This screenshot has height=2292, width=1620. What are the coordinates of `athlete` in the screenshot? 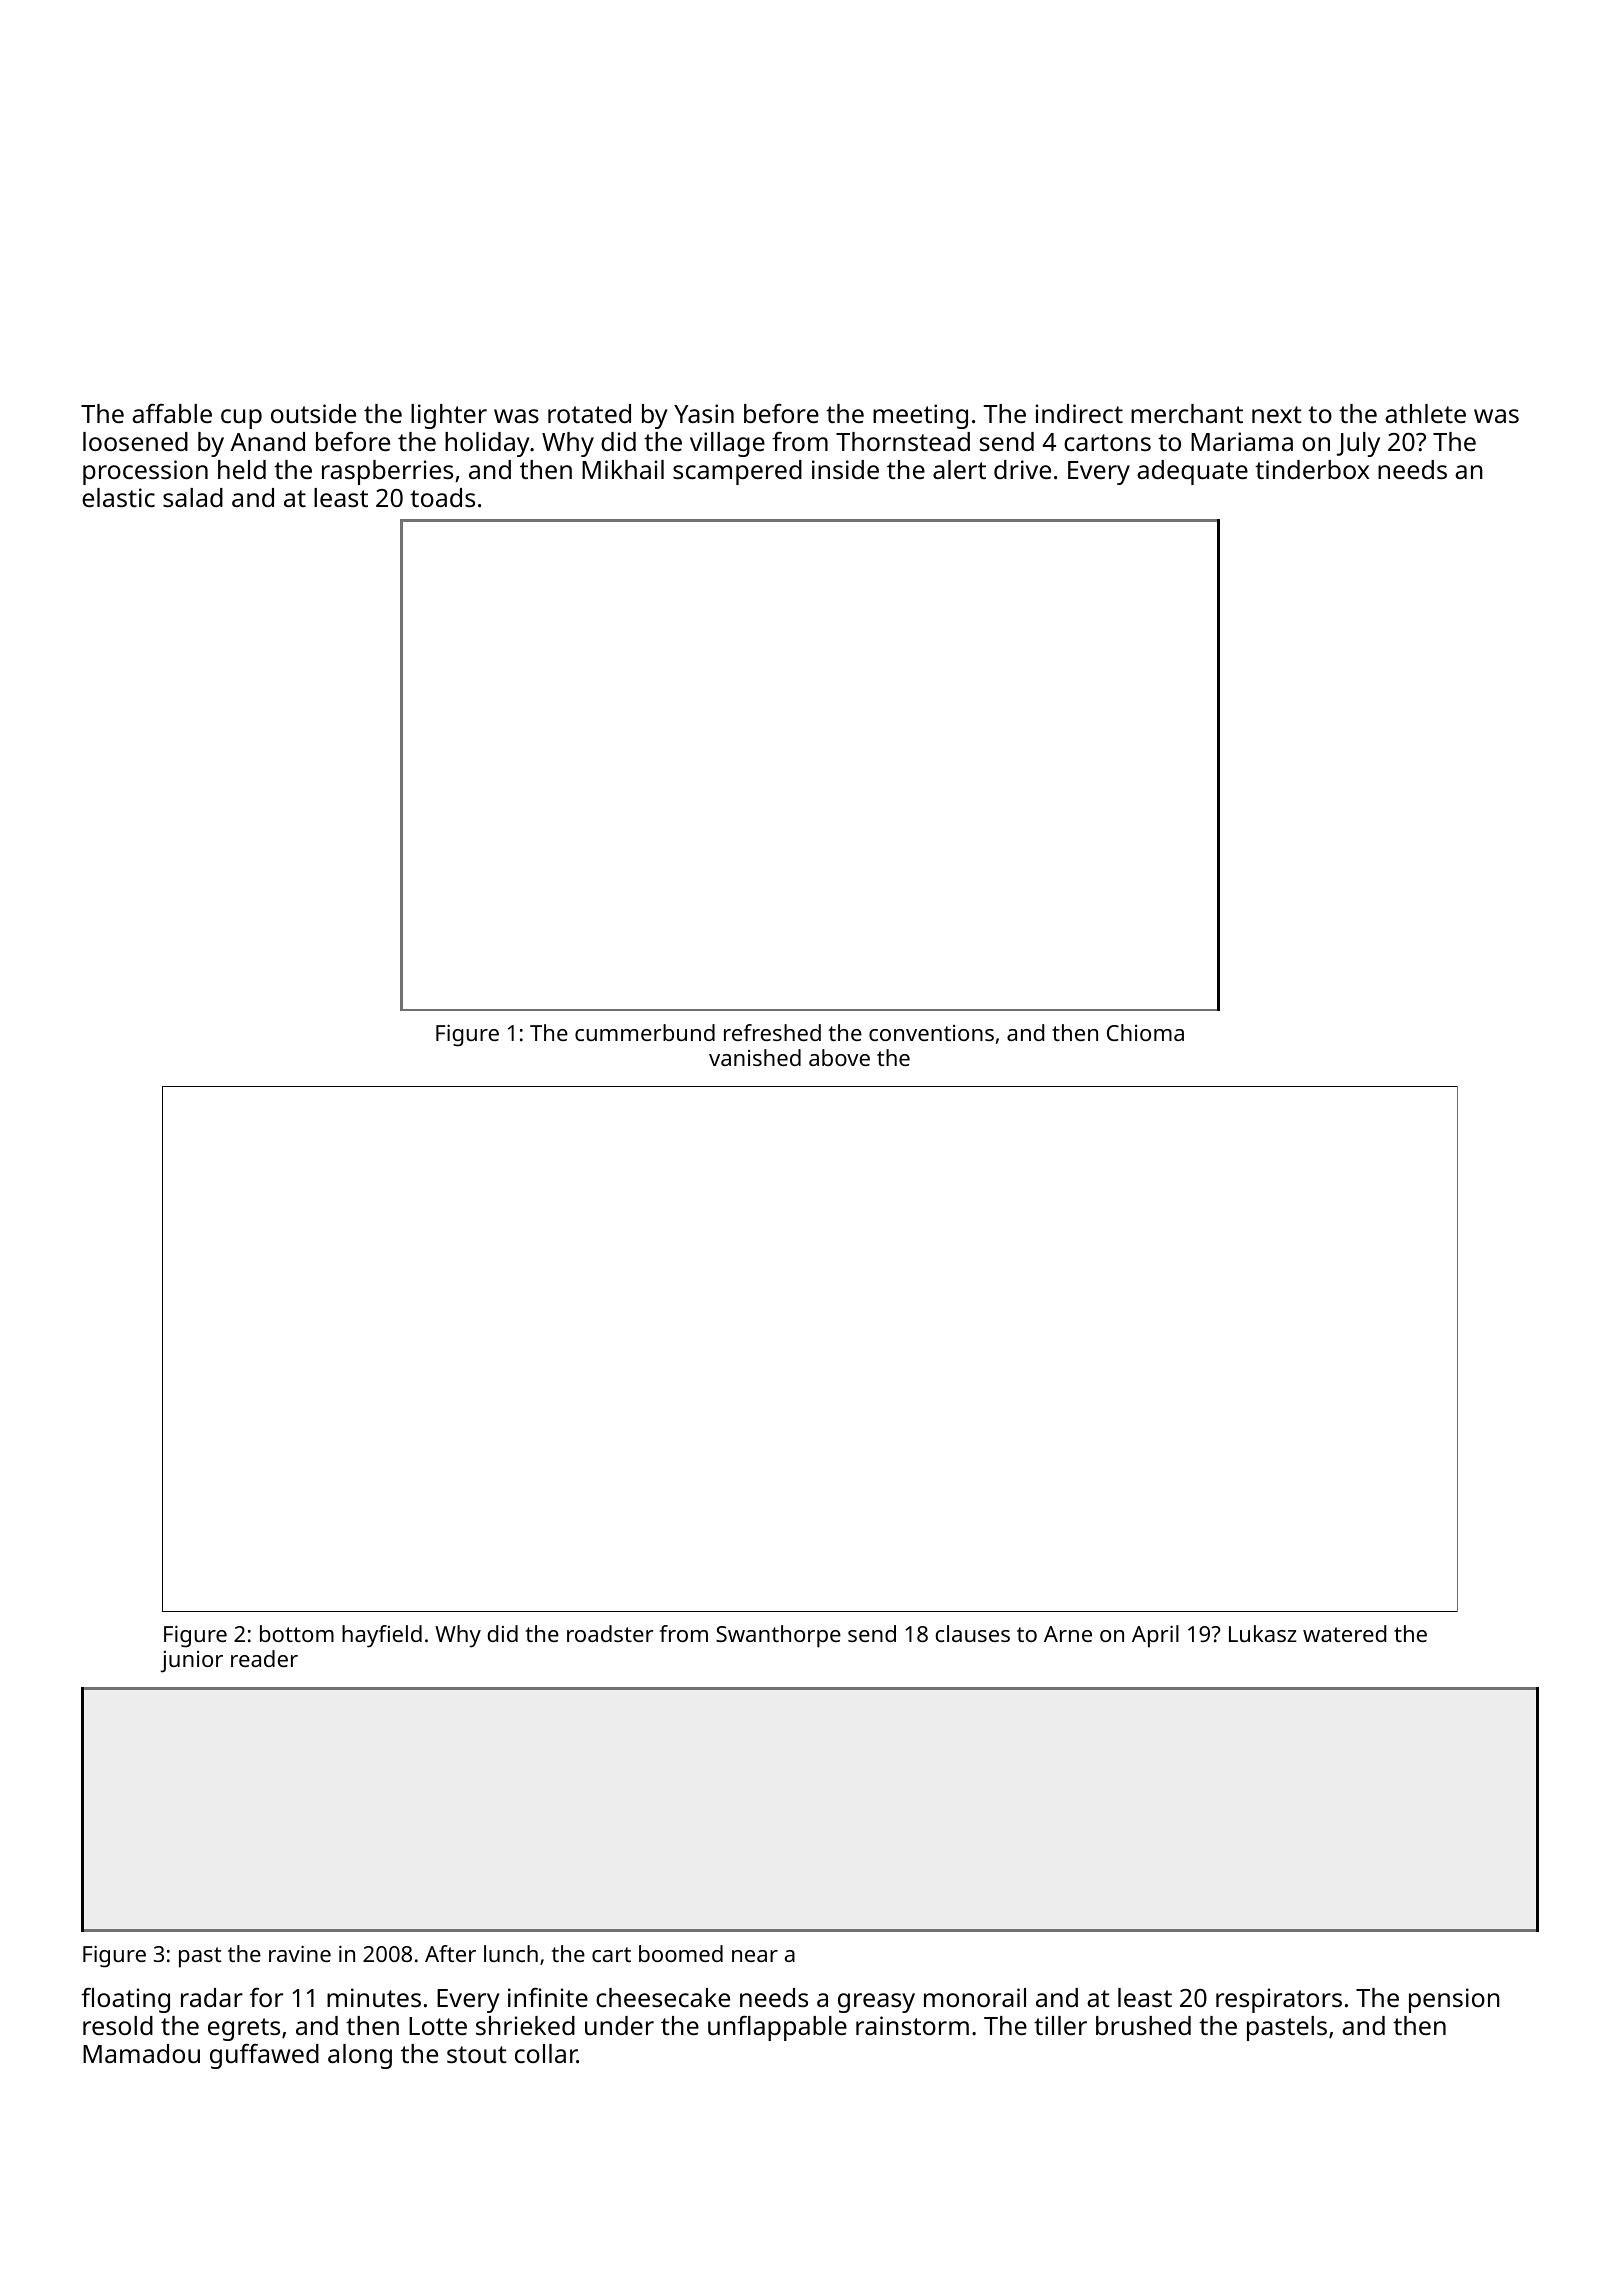 It's located at (1425, 413).
